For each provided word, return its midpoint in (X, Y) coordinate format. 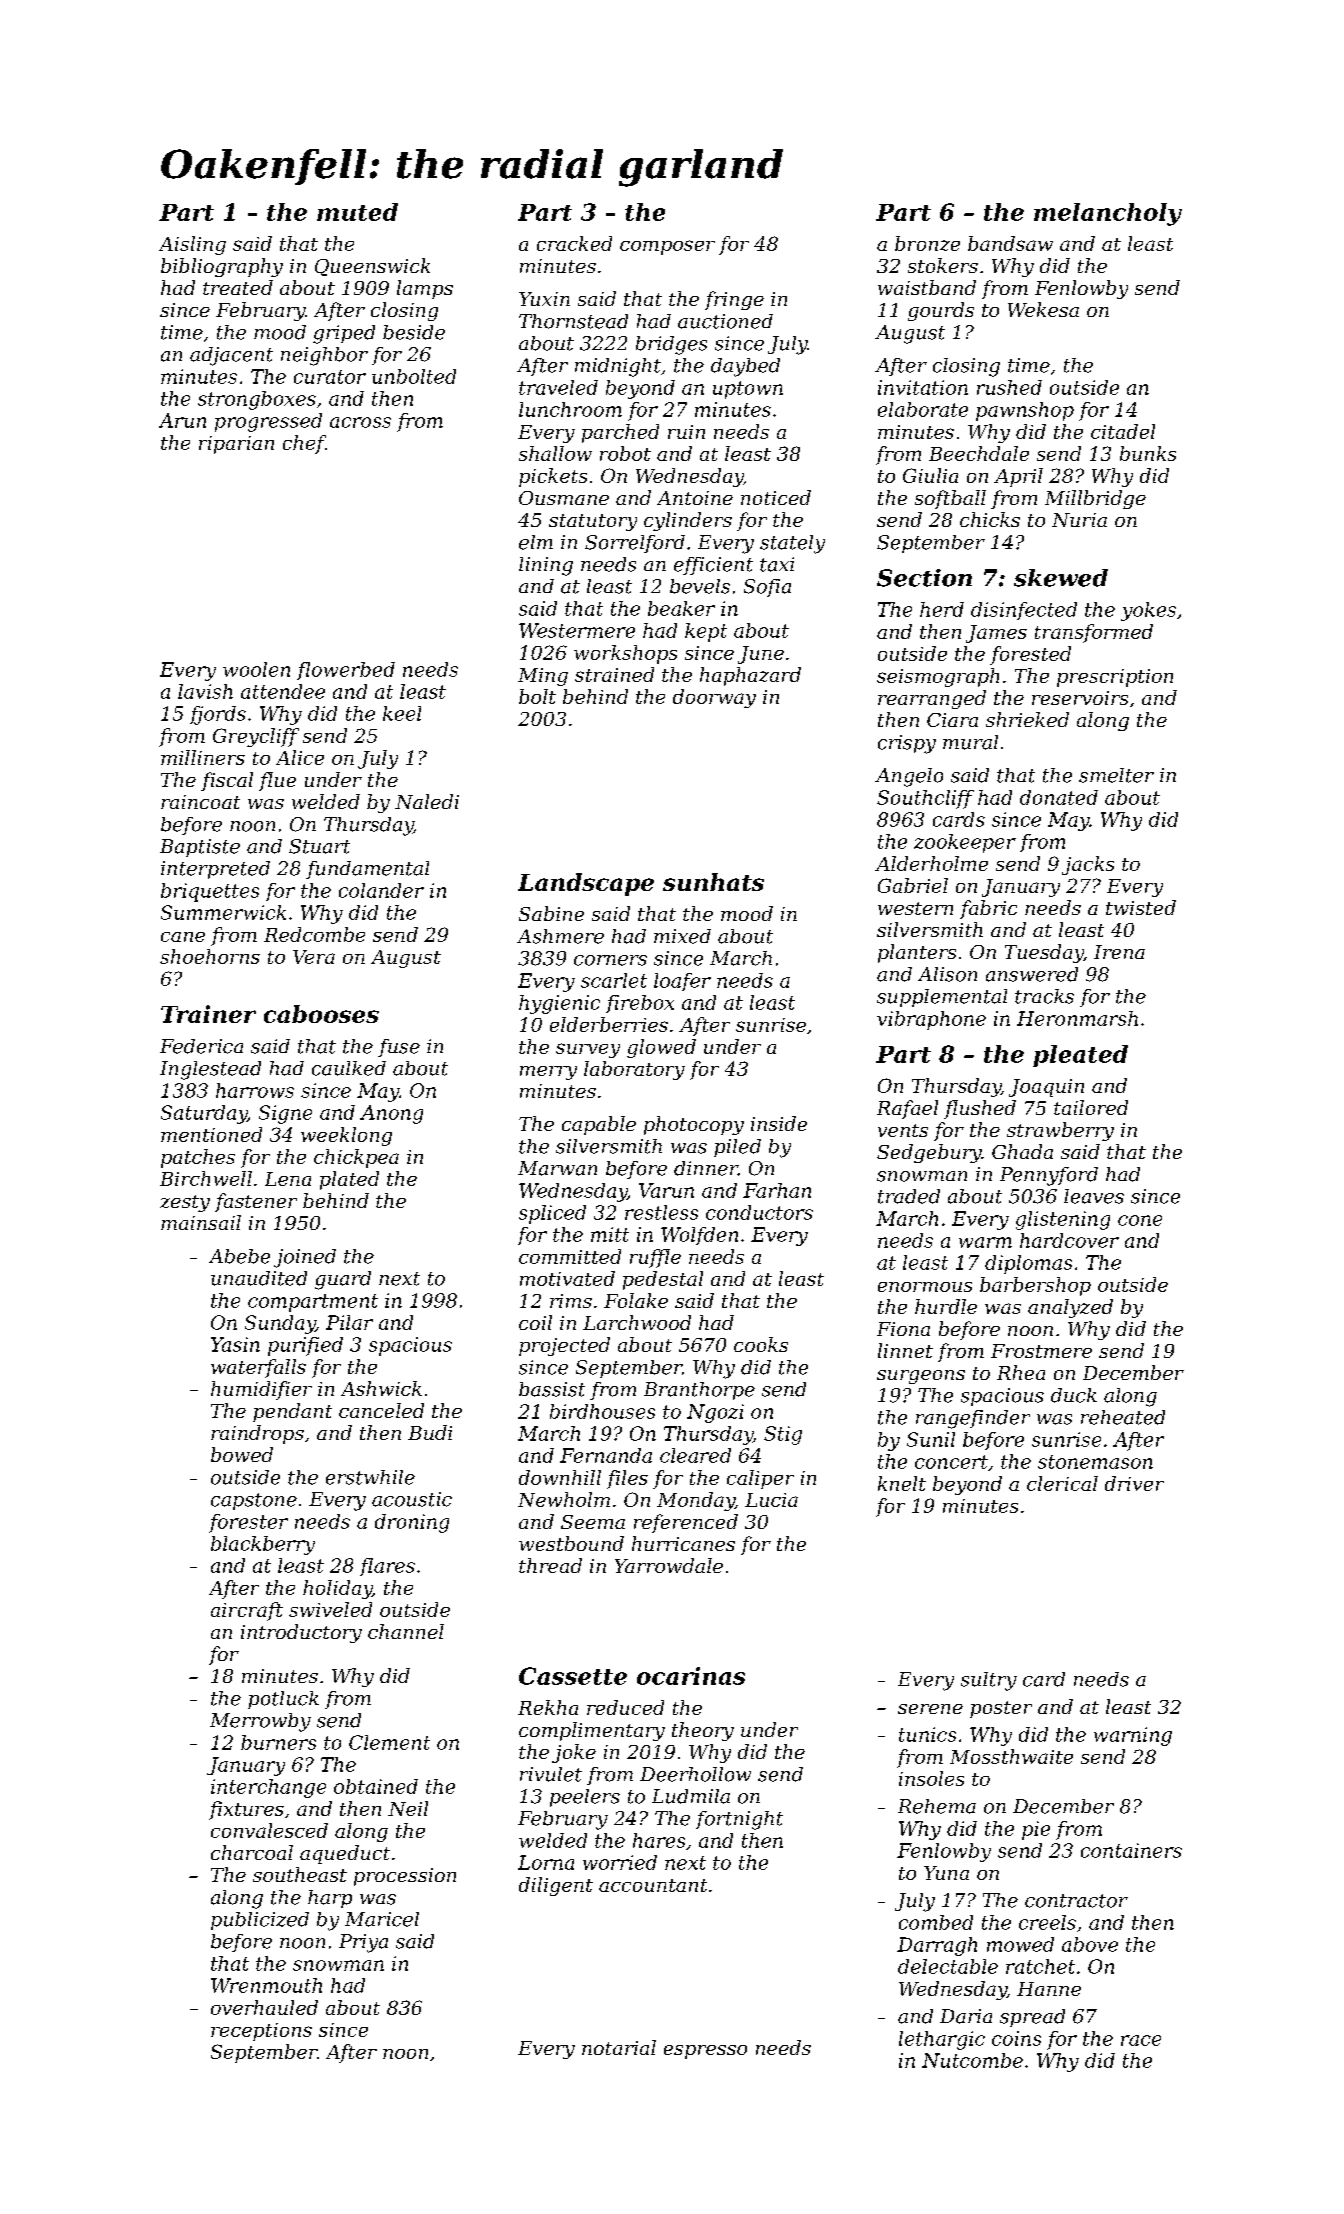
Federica (201, 1046)
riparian (236, 445)
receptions (261, 2032)
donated (1059, 797)
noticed (776, 497)
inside (779, 1123)
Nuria (1079, 520)
